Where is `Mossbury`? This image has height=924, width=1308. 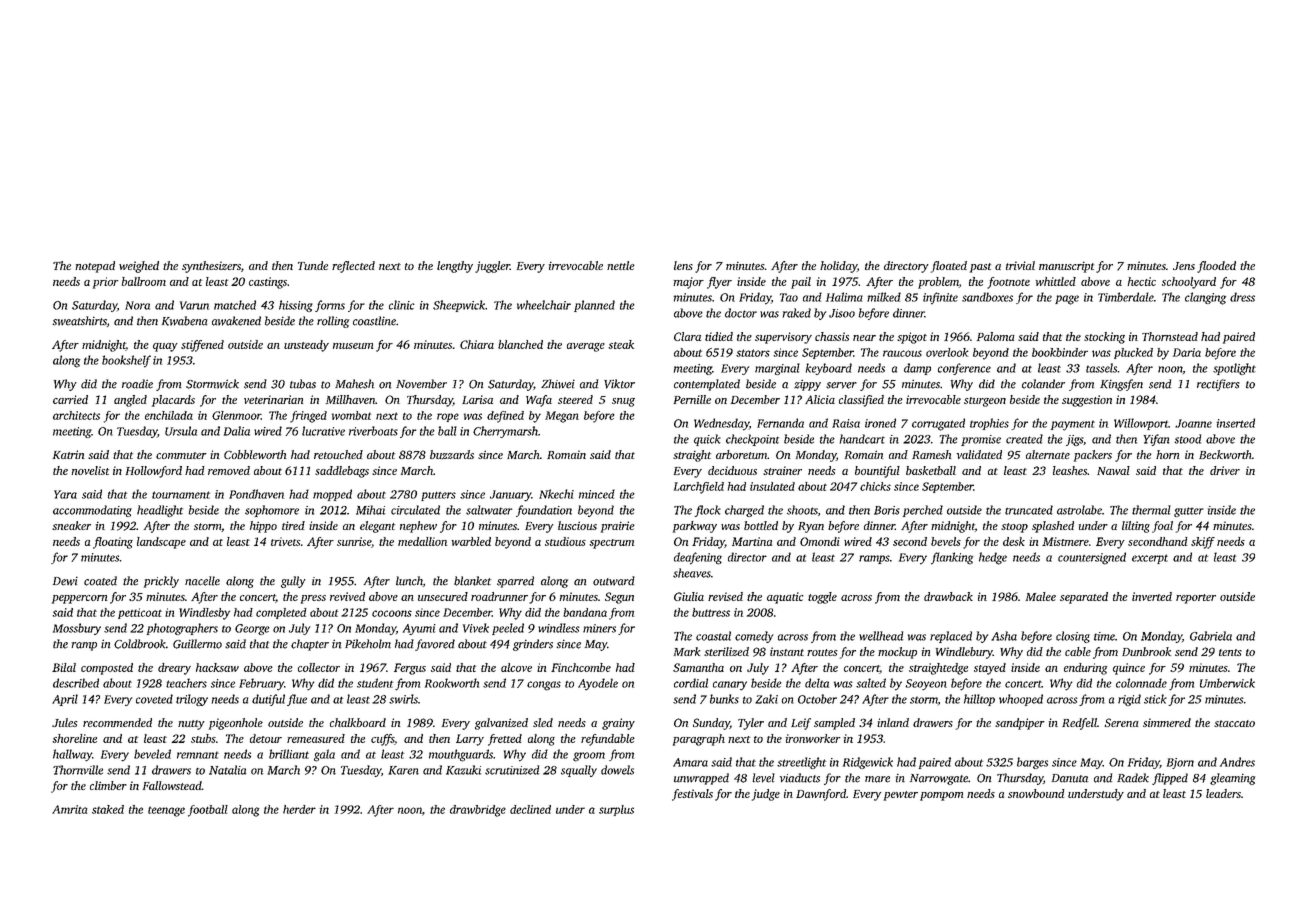 Mossbury is located at coordinates (77, 629).
